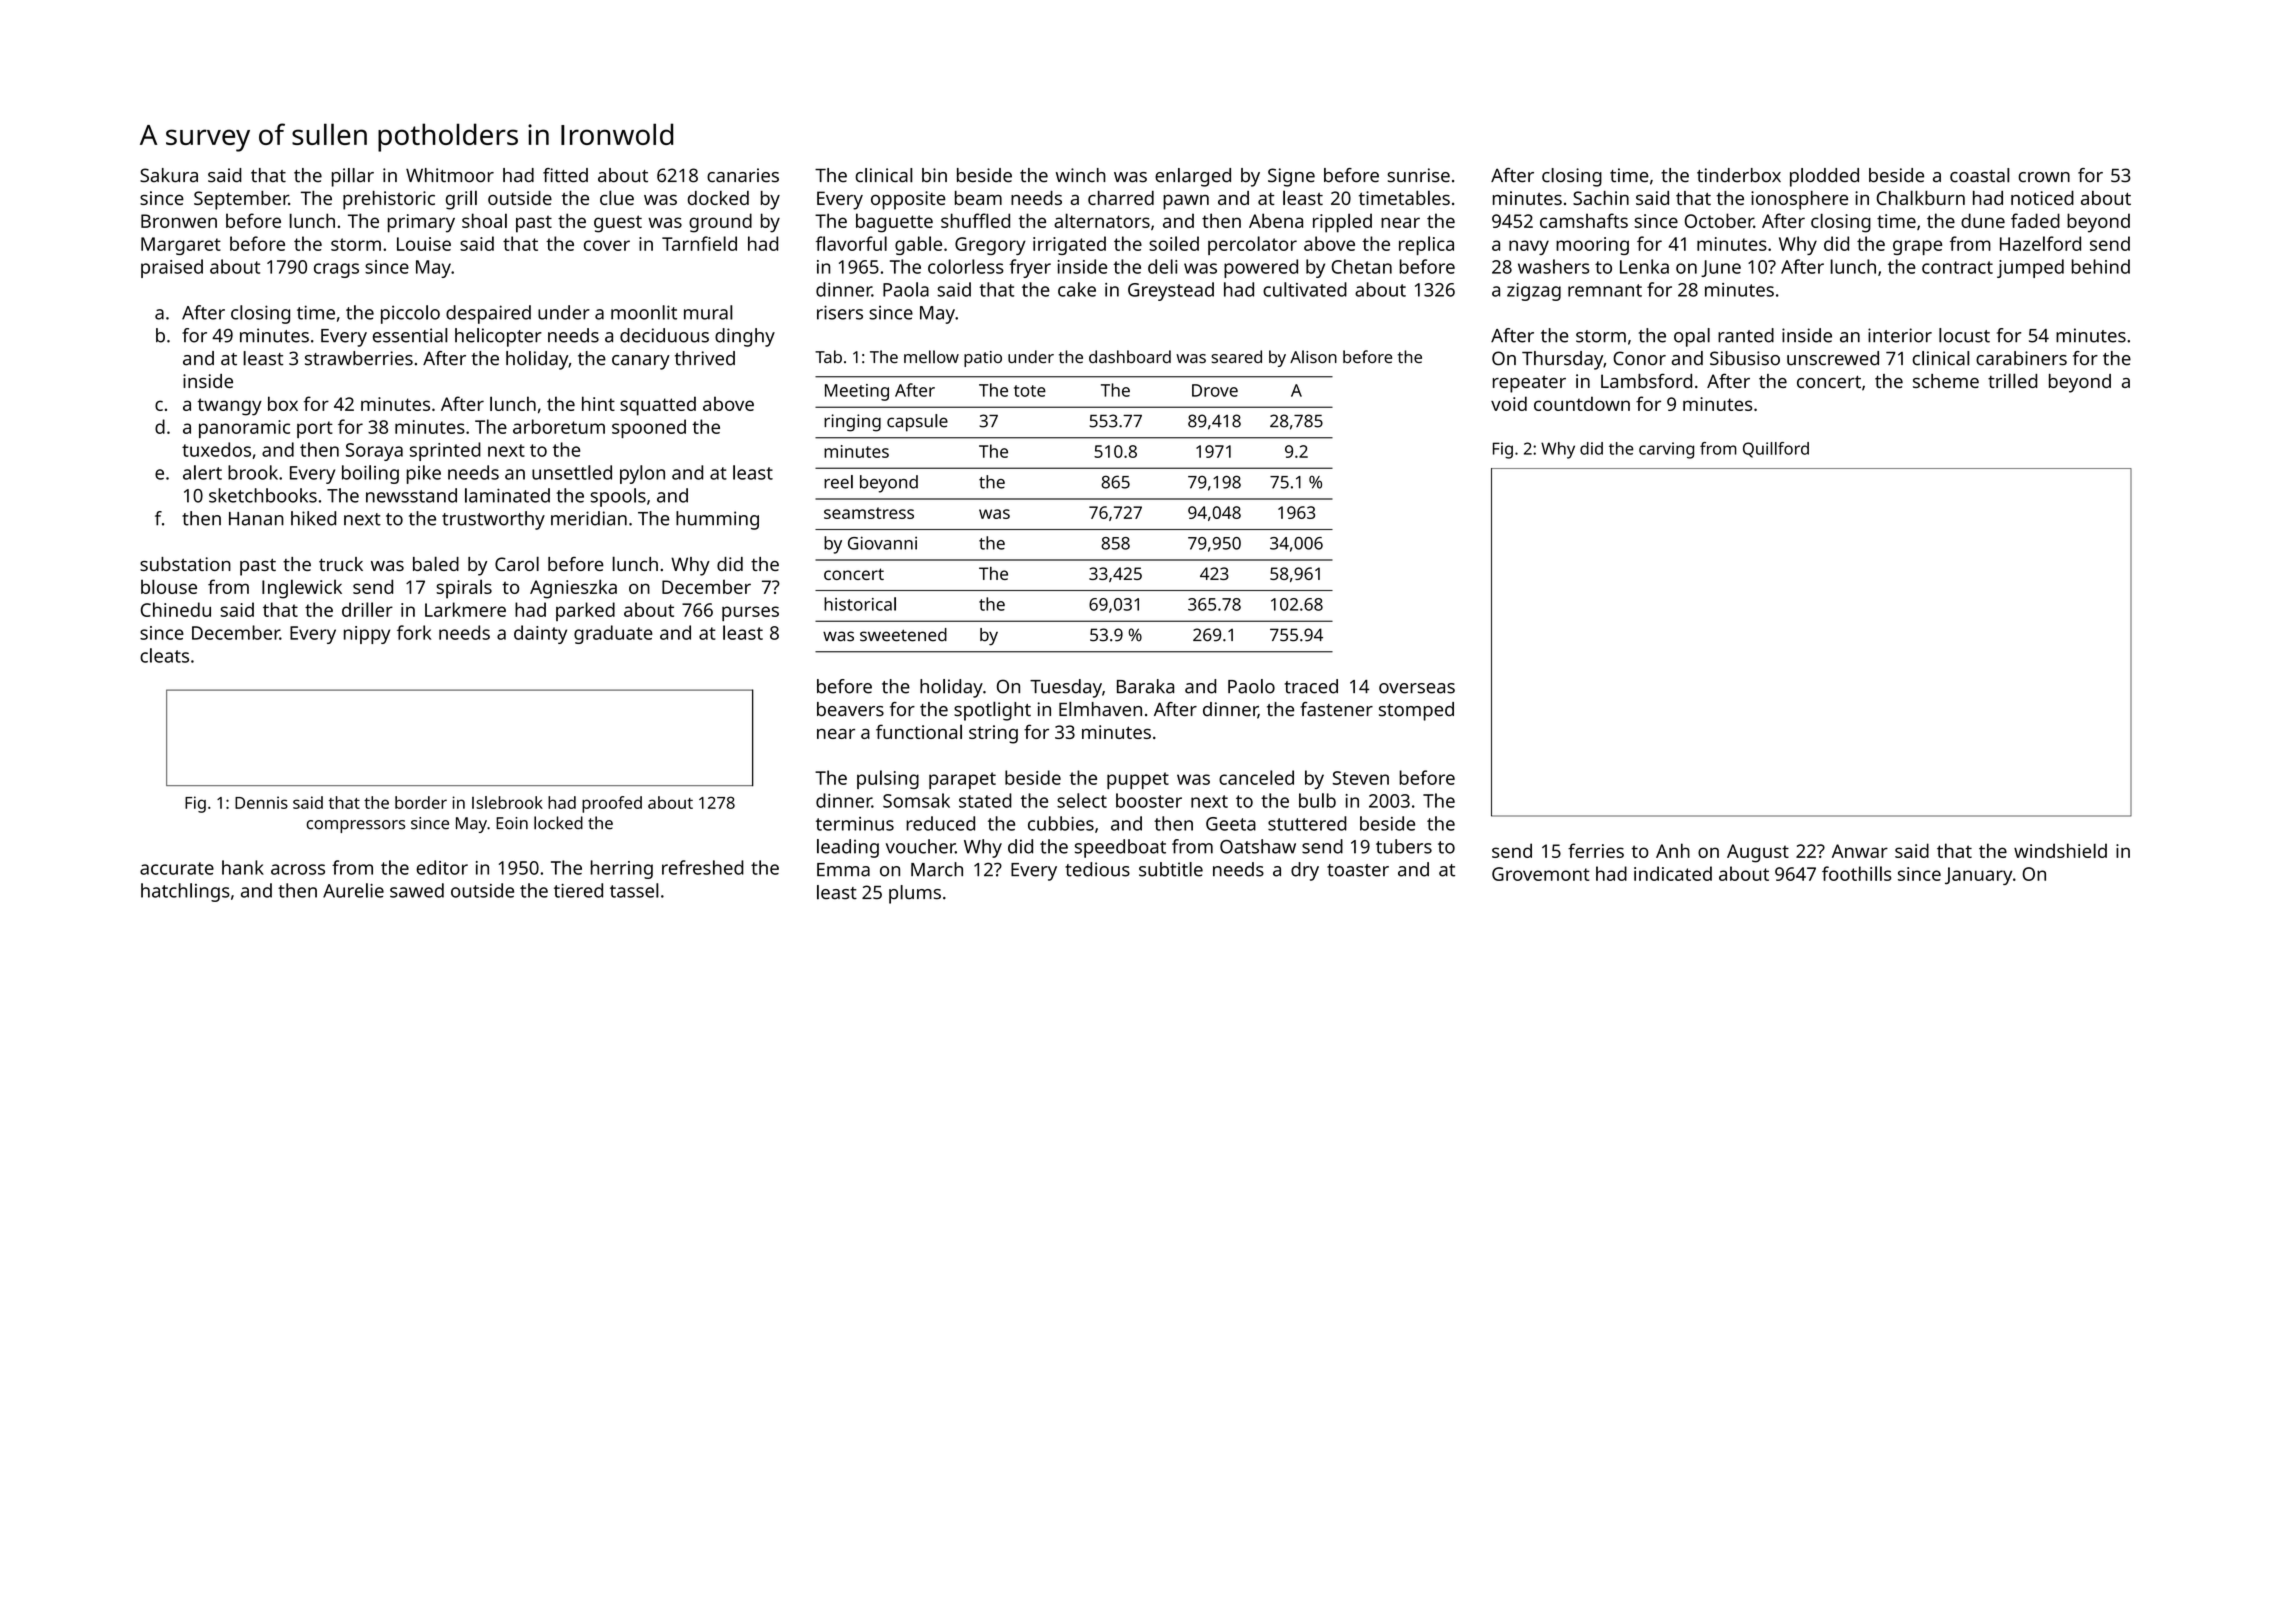  I want to click on Paola, so click(906, 289).
